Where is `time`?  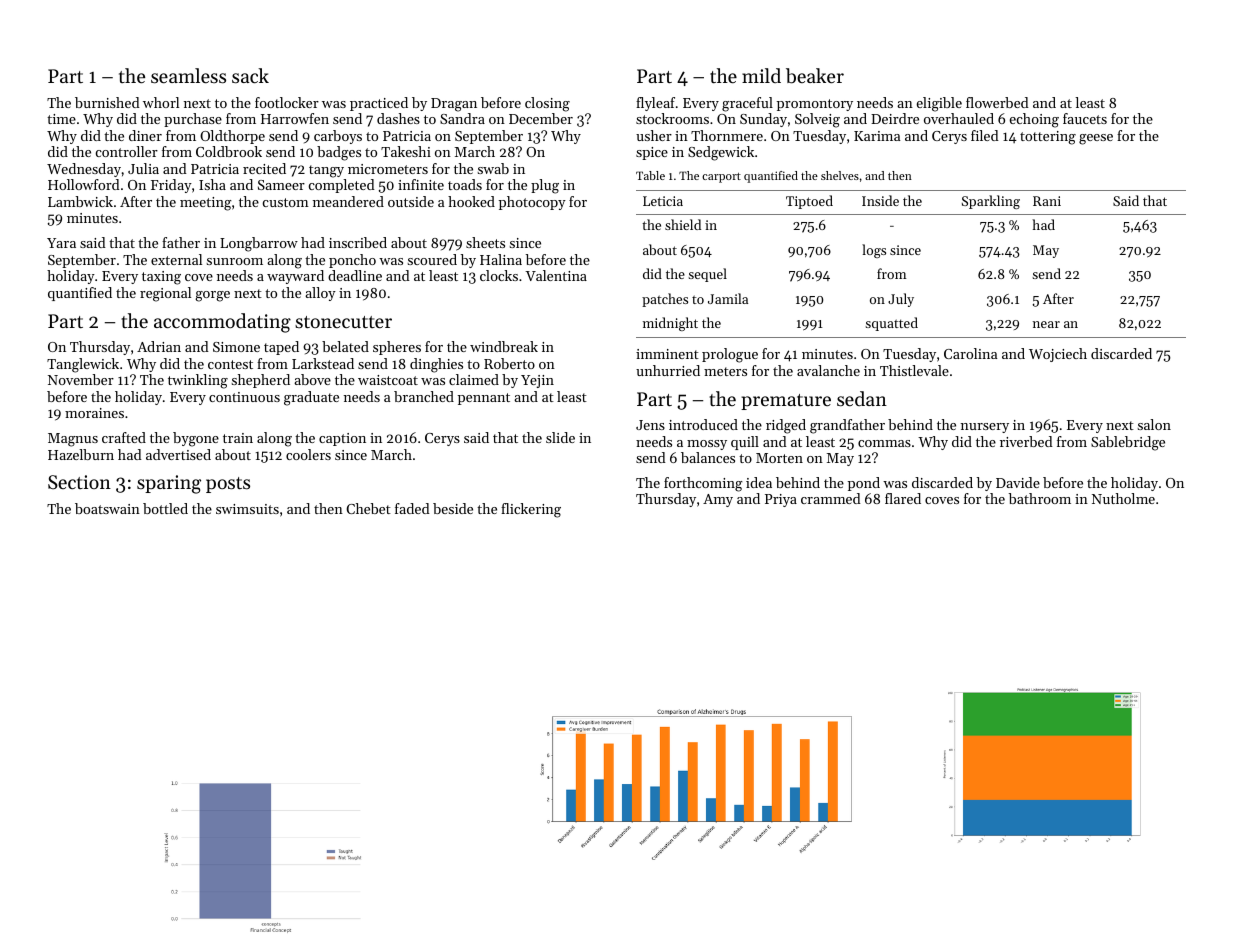 time is located at coordinates (61, 119).
